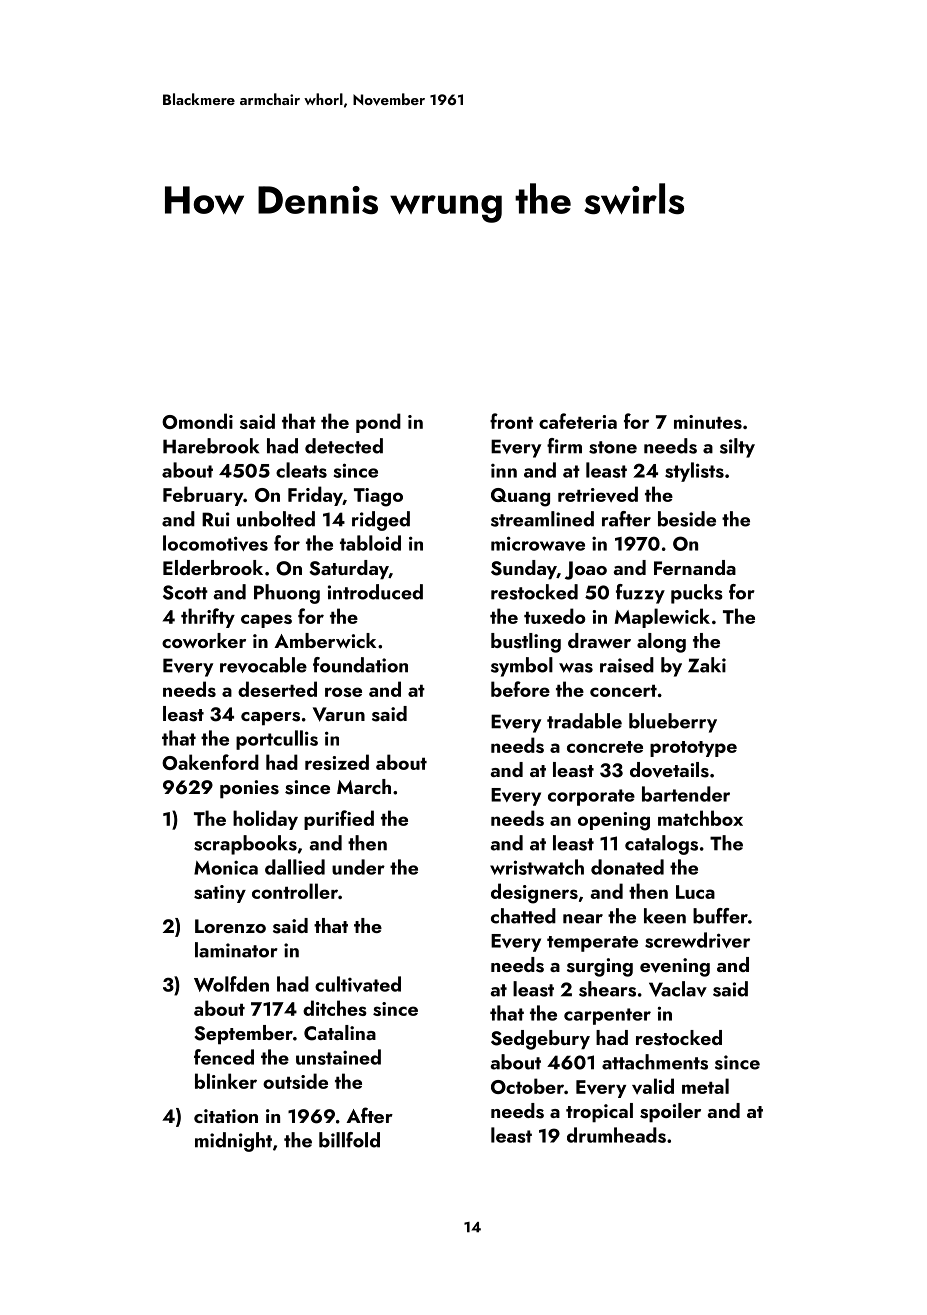 This screenshot has width=927, height=1315. I want to click on Wolfden, so click(231, 984).
